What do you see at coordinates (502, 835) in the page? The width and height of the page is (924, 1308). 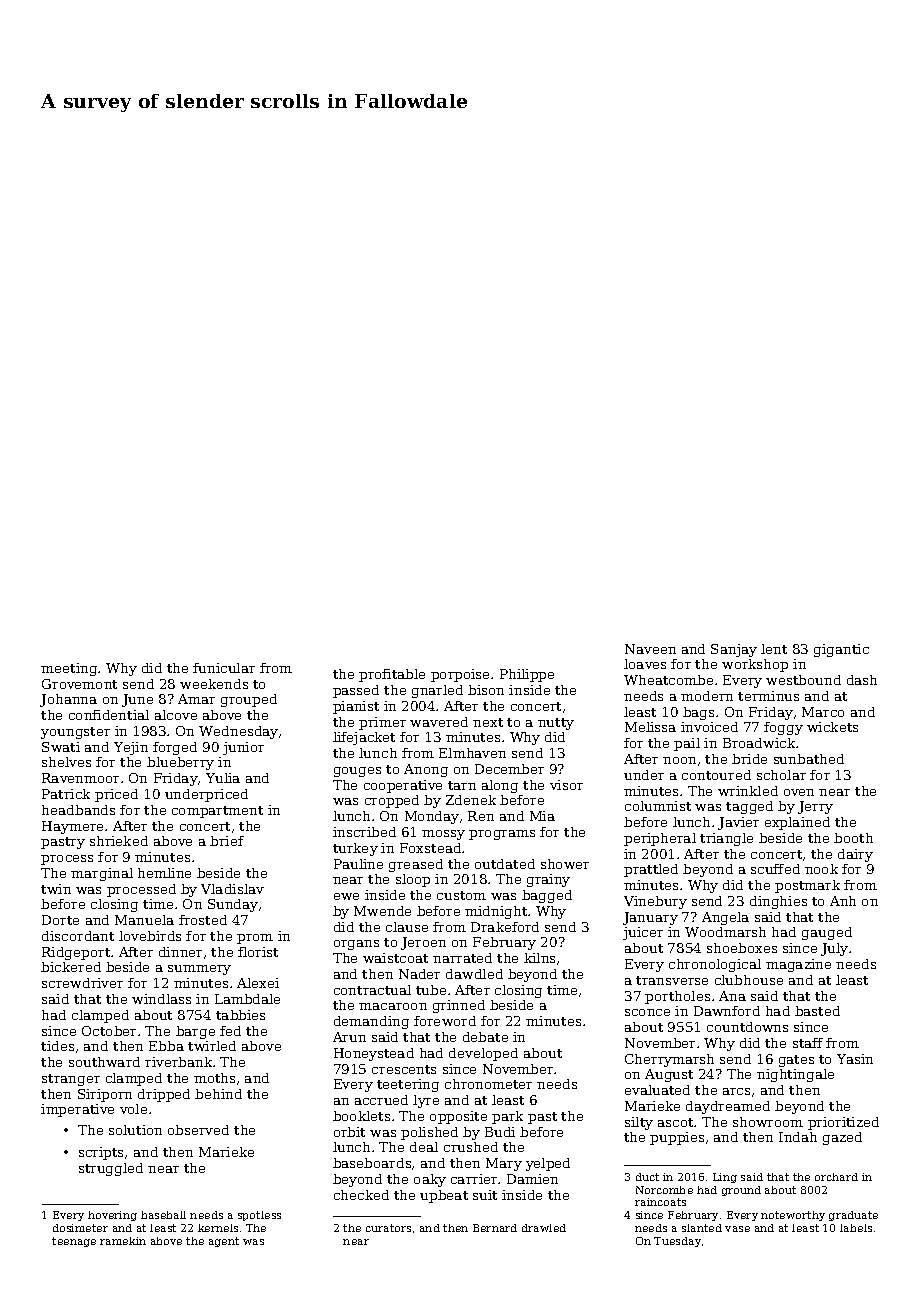 I see `programs` at bounding box center [502, 835].
